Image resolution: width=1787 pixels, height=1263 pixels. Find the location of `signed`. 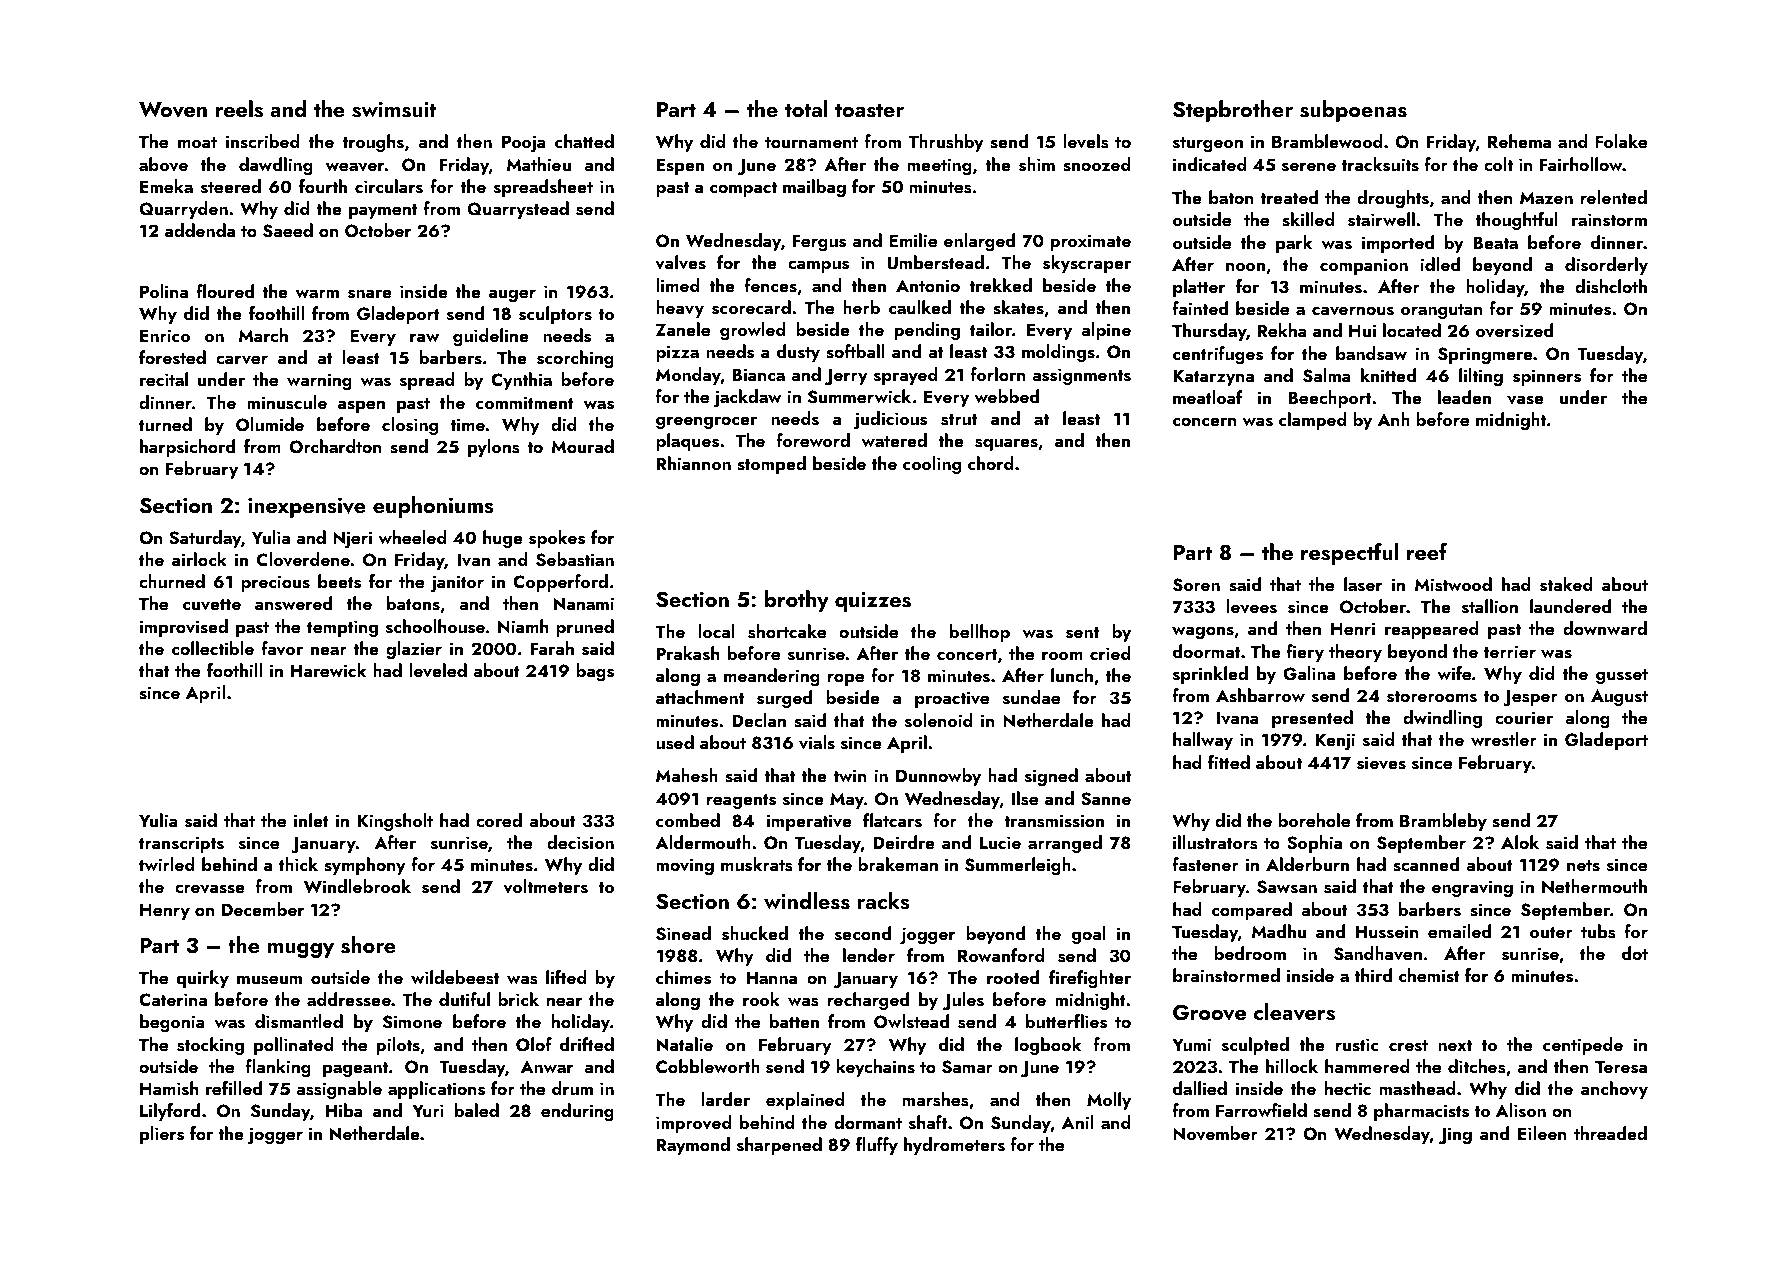

signed is located at coordinates (1051, 777).
